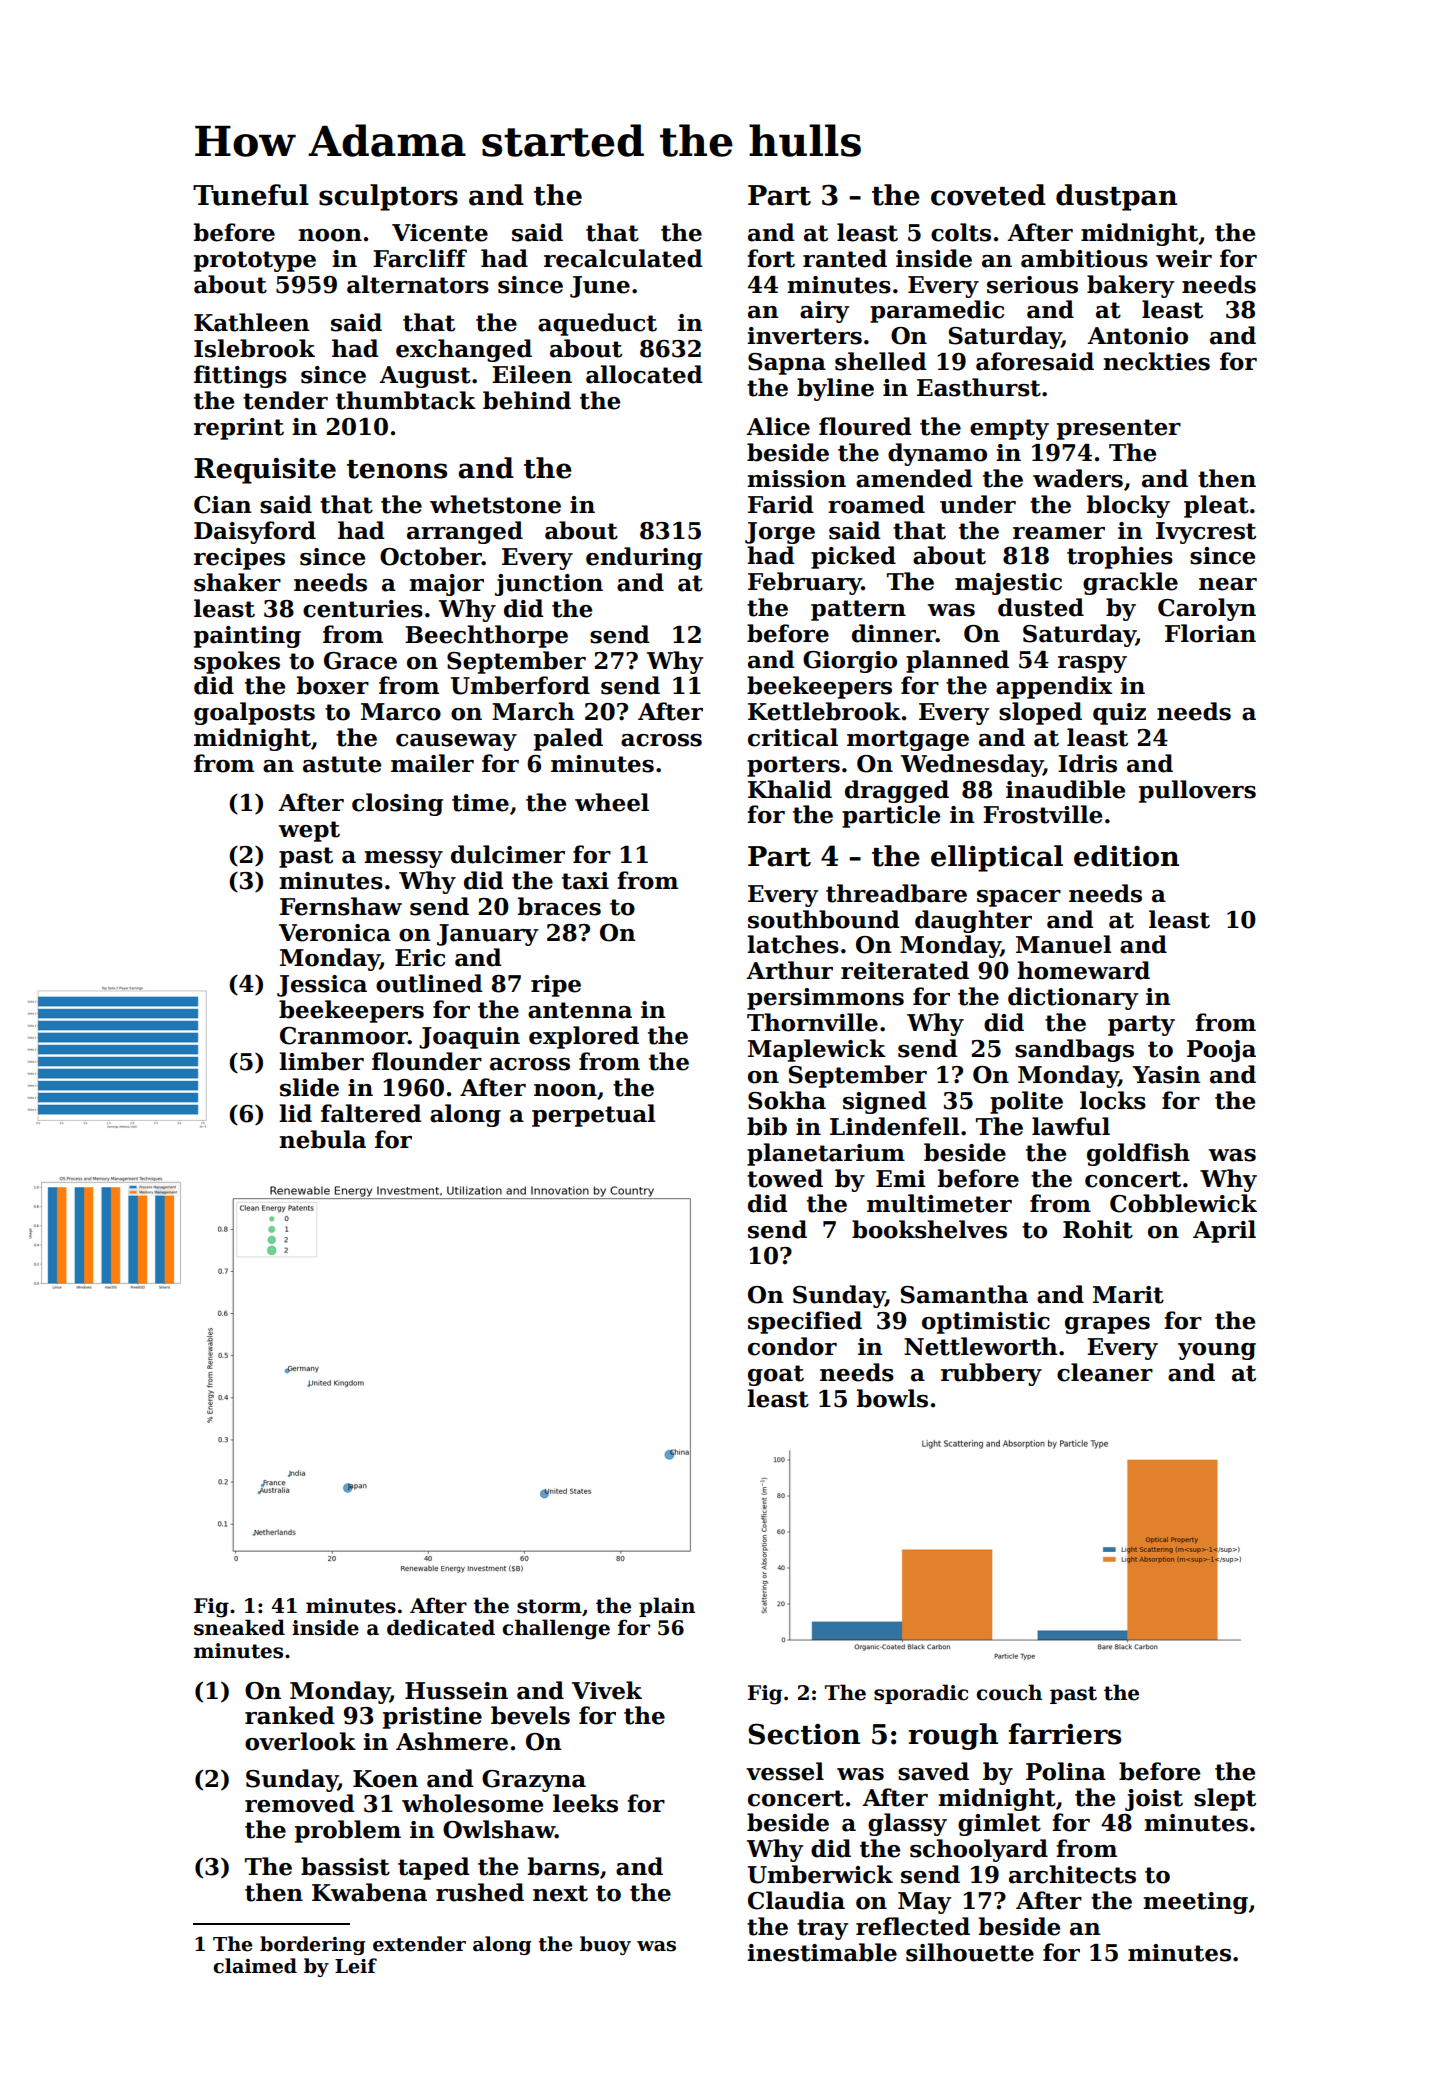 Image resolution: width=1450 pixels, height=2100 pixels. What do you see at coordinates (858, 610) in the page?
I see `pattern` at bounding box center [858, 610].
